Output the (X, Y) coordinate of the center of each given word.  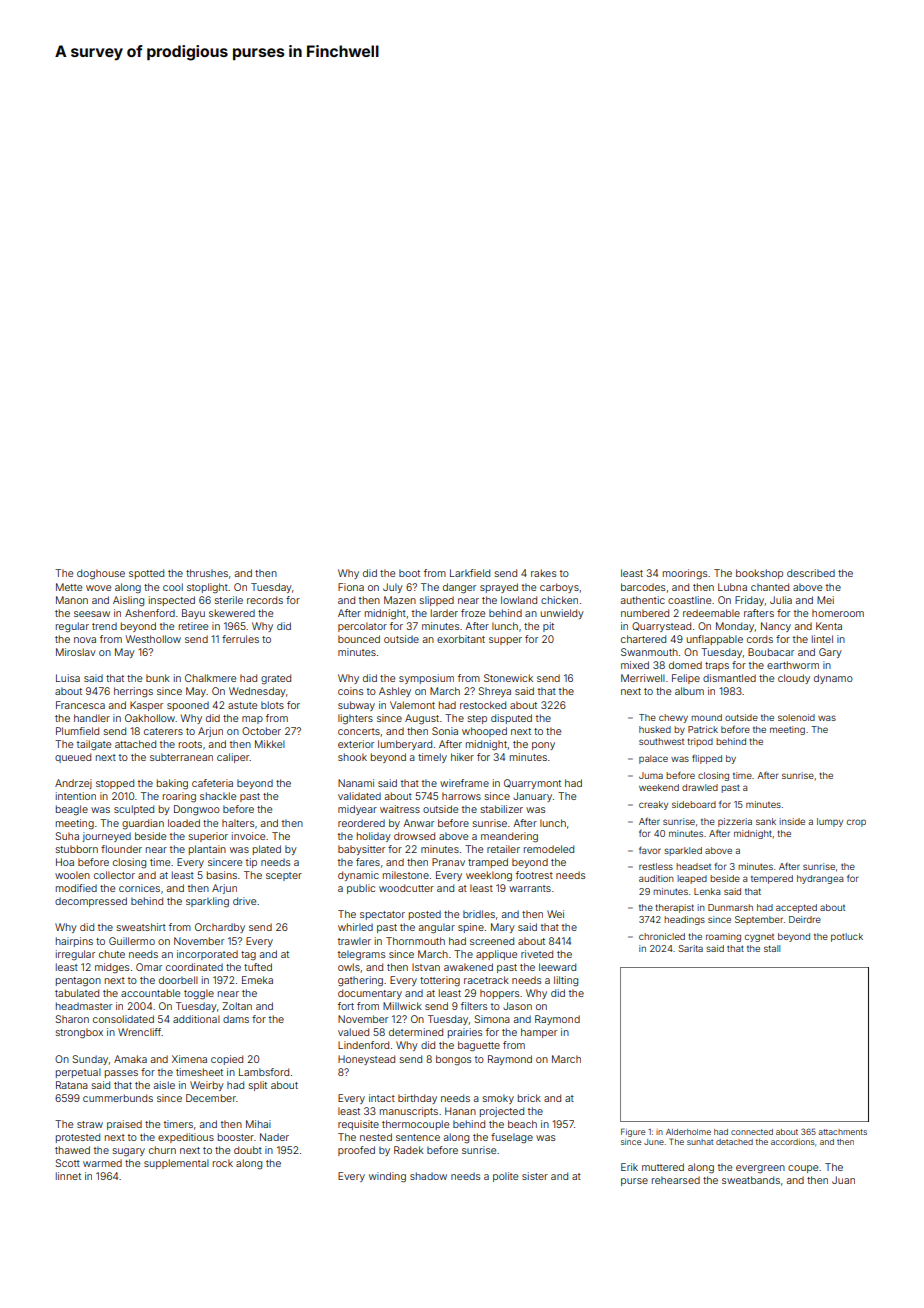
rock (223, 1163)
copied (227, 1060)
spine (471, 928)
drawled (700, 787)
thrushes (207, 573)
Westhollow (153, 639)
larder (444, 613)
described (811, 573)
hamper (539, 1033)
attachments (842, 1132)
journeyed (106, 837)
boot (409, 573)
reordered (361, 823)
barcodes (643, 587)
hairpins (74, 942)
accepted (796, 908)
